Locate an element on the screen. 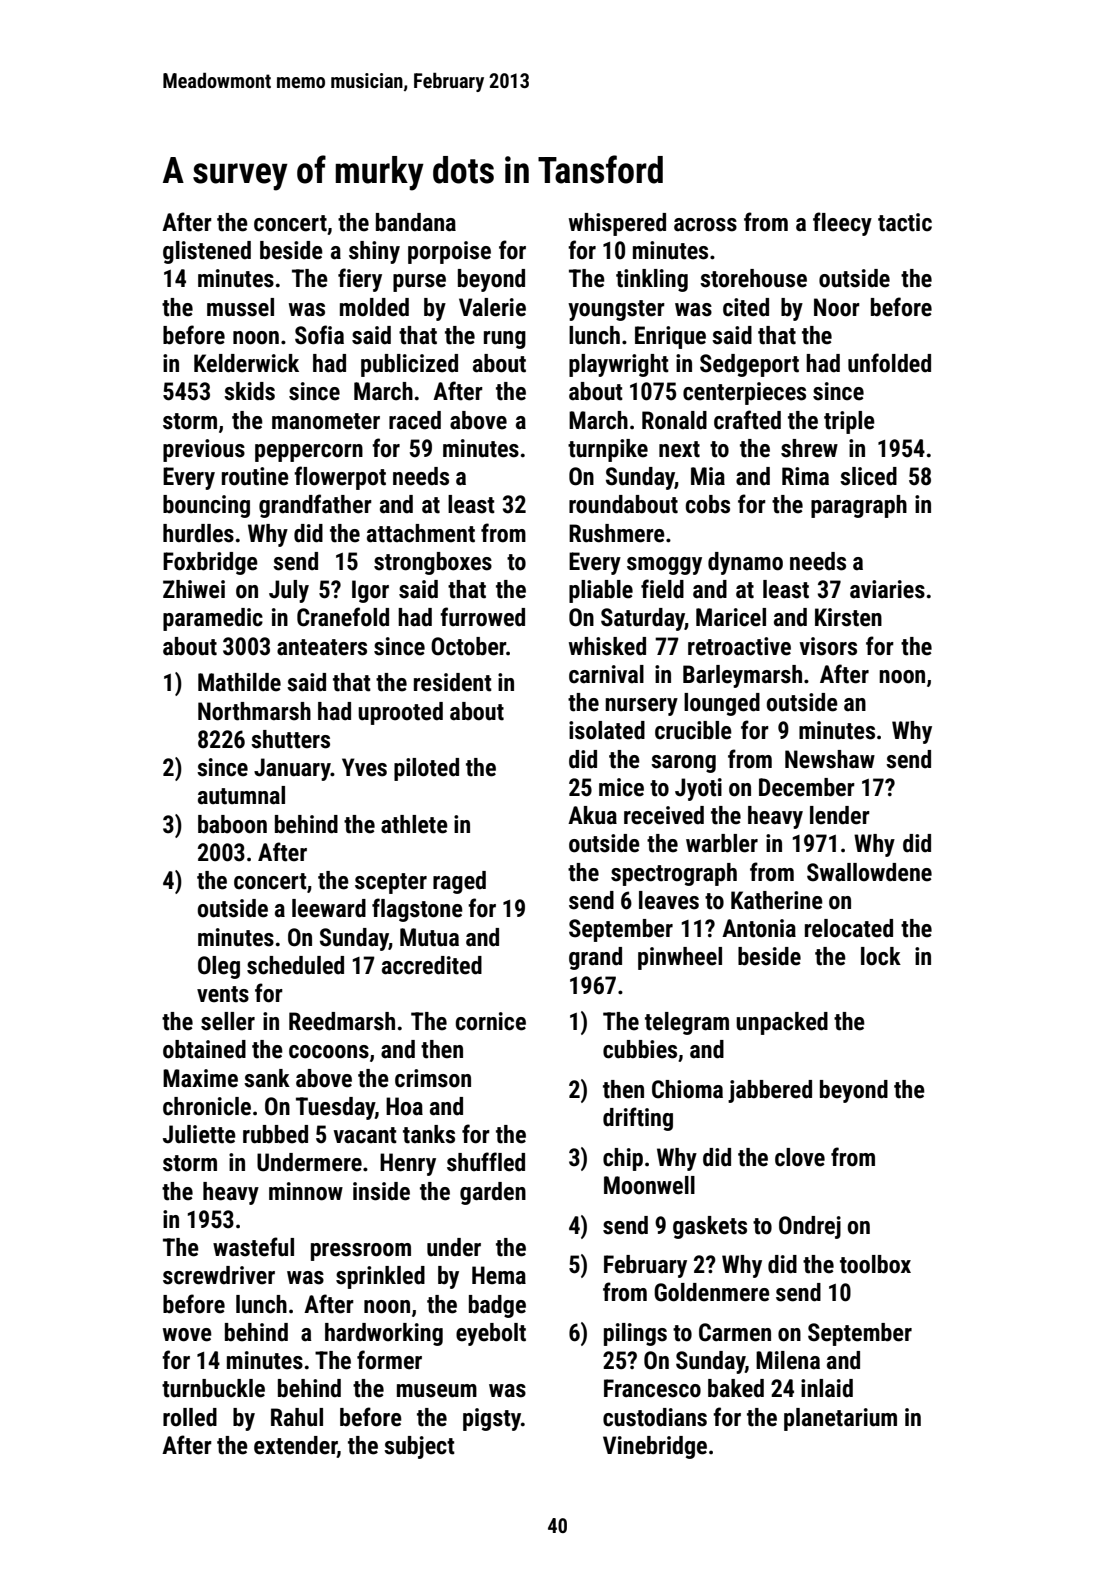 This screenshot has height=1587, width=1095. baboon is located at coordinates (232, 824).
